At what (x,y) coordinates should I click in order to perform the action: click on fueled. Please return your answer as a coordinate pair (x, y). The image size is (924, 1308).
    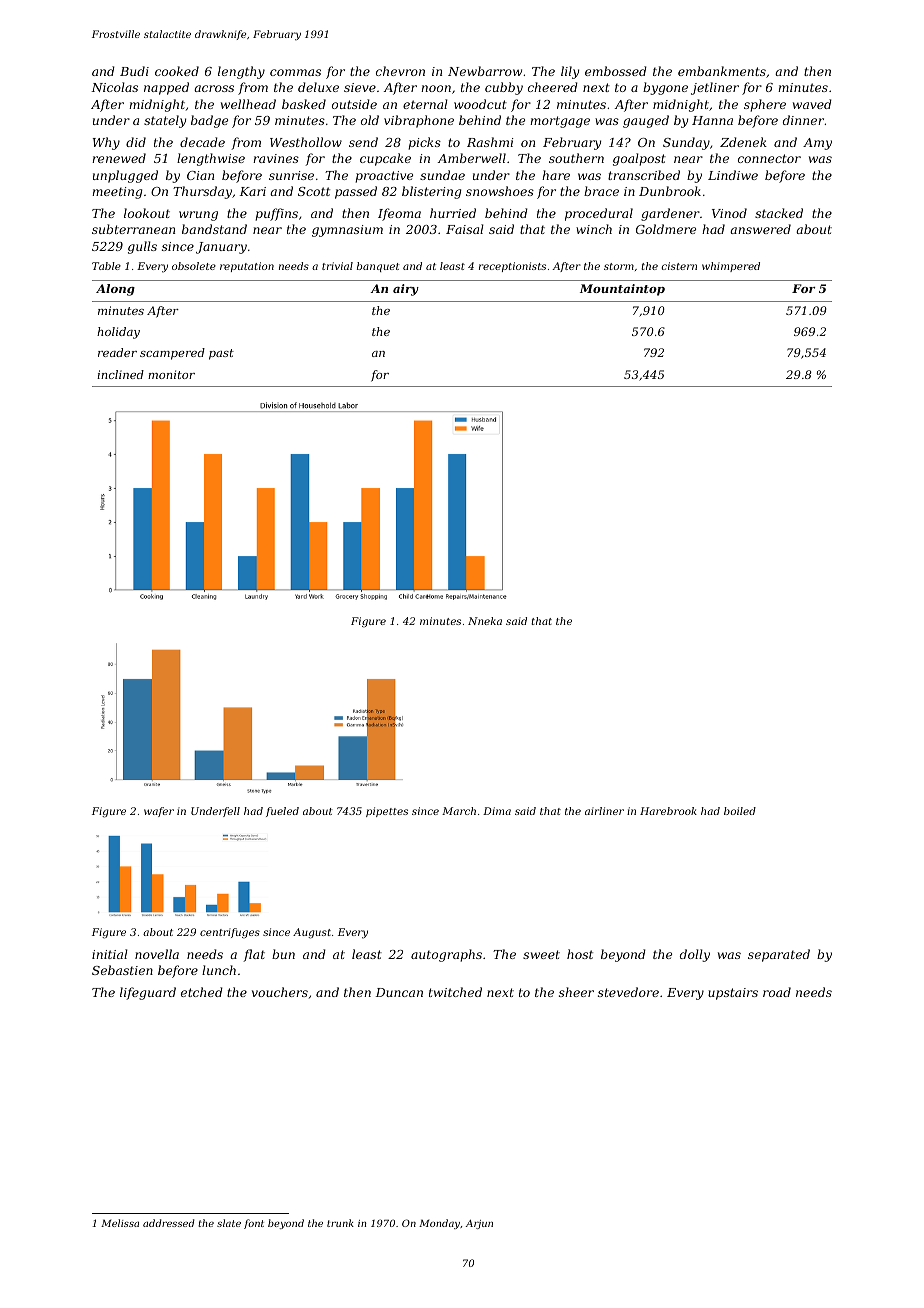
    Looking at the image, I should click on (282, 812).
